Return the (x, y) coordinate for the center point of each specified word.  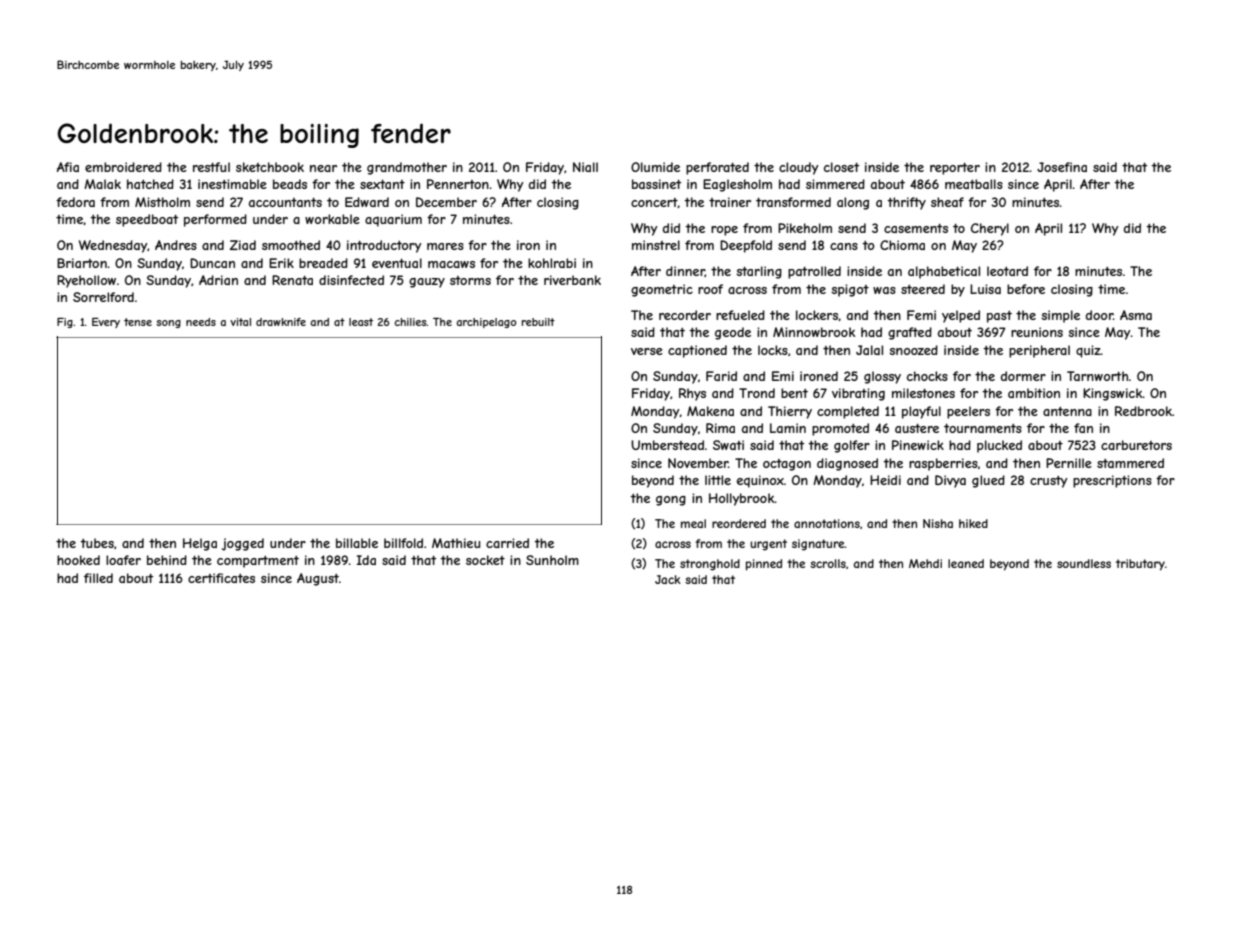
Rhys (692, 394)
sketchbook (270, 167)
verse (647, 351)
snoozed (913, 350)
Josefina (1062, 167)
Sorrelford (103, 297)
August (318, 579)
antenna (1067, 411)
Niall (585, 167)
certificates (221, 578)
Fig (65, 323)
